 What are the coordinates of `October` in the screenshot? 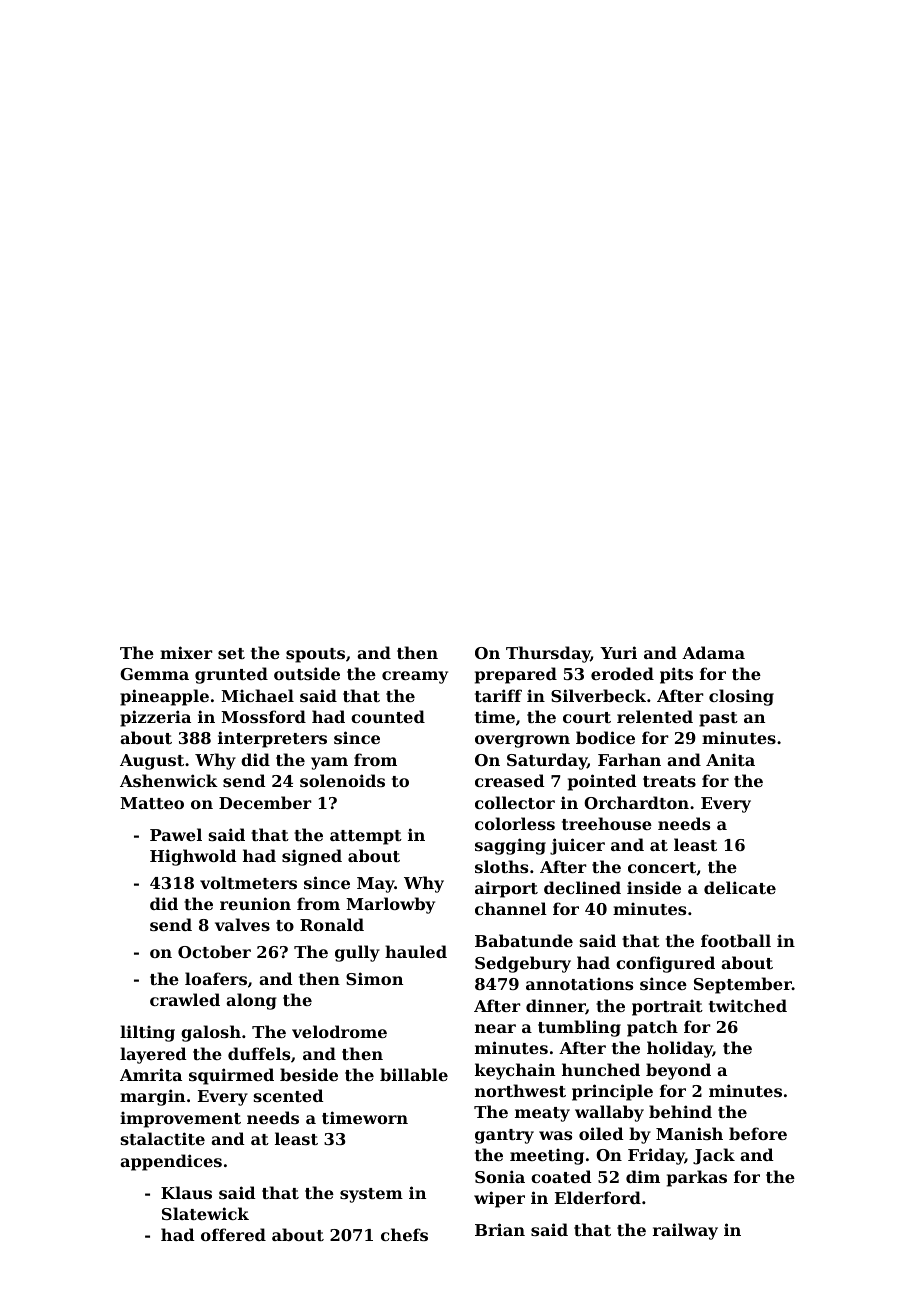 It's located at (214, 951).
